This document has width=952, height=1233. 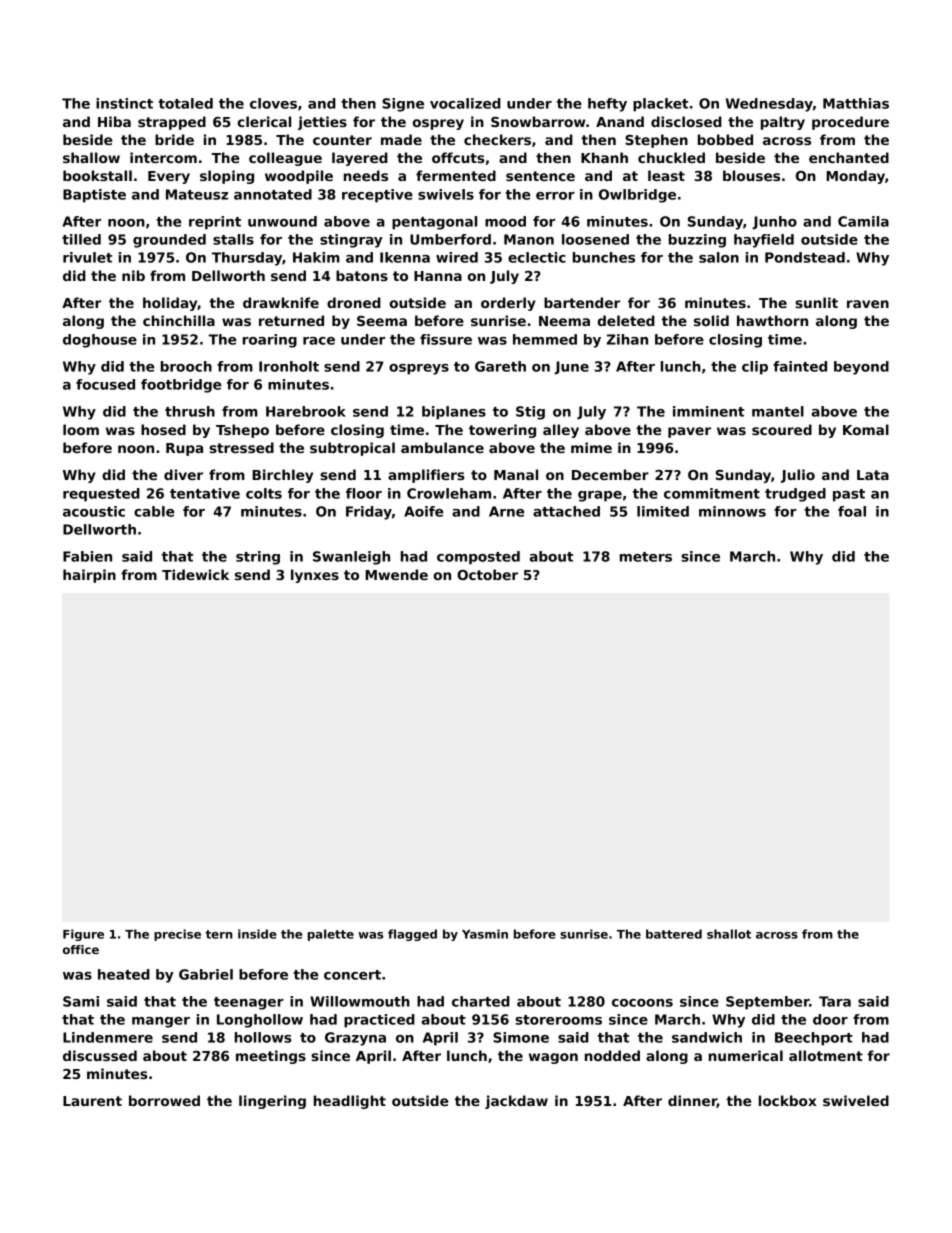 What do you see at coordinates (412, 935) in the document?
I see `flagged` at bounding box center [412, 935].
